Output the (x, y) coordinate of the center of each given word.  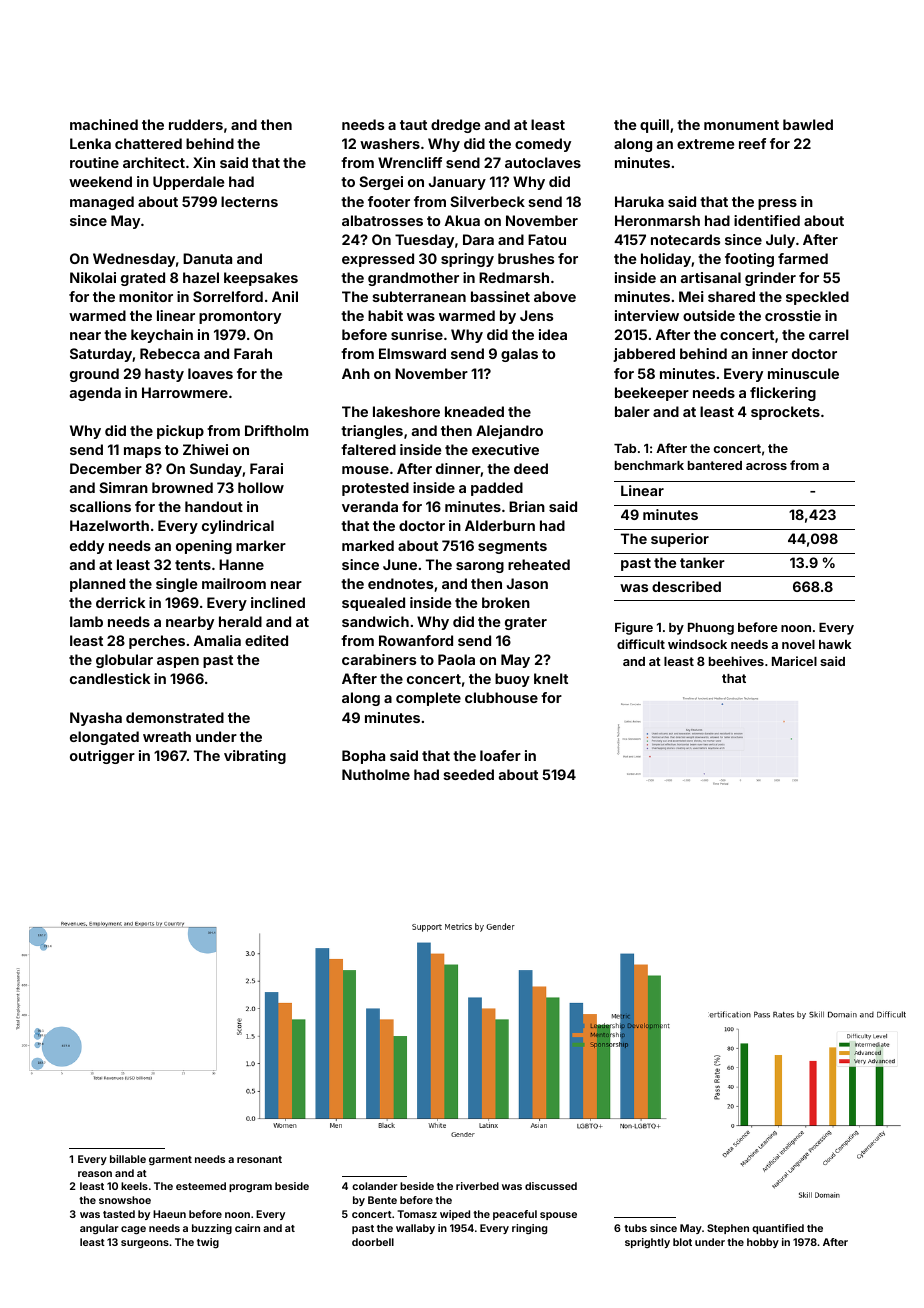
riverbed (477, 1186)
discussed (551, 1186)
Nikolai (93, 277)
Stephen (728, 1229)
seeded (469, 774)
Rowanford (416, 640)
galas (519, 355)
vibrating (255, 757)
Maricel (794, 661)
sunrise (417, 334)
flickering (783, 394)
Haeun (169, 1214)
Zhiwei (205, 449)
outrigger (102, 757)
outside (709, 315)
